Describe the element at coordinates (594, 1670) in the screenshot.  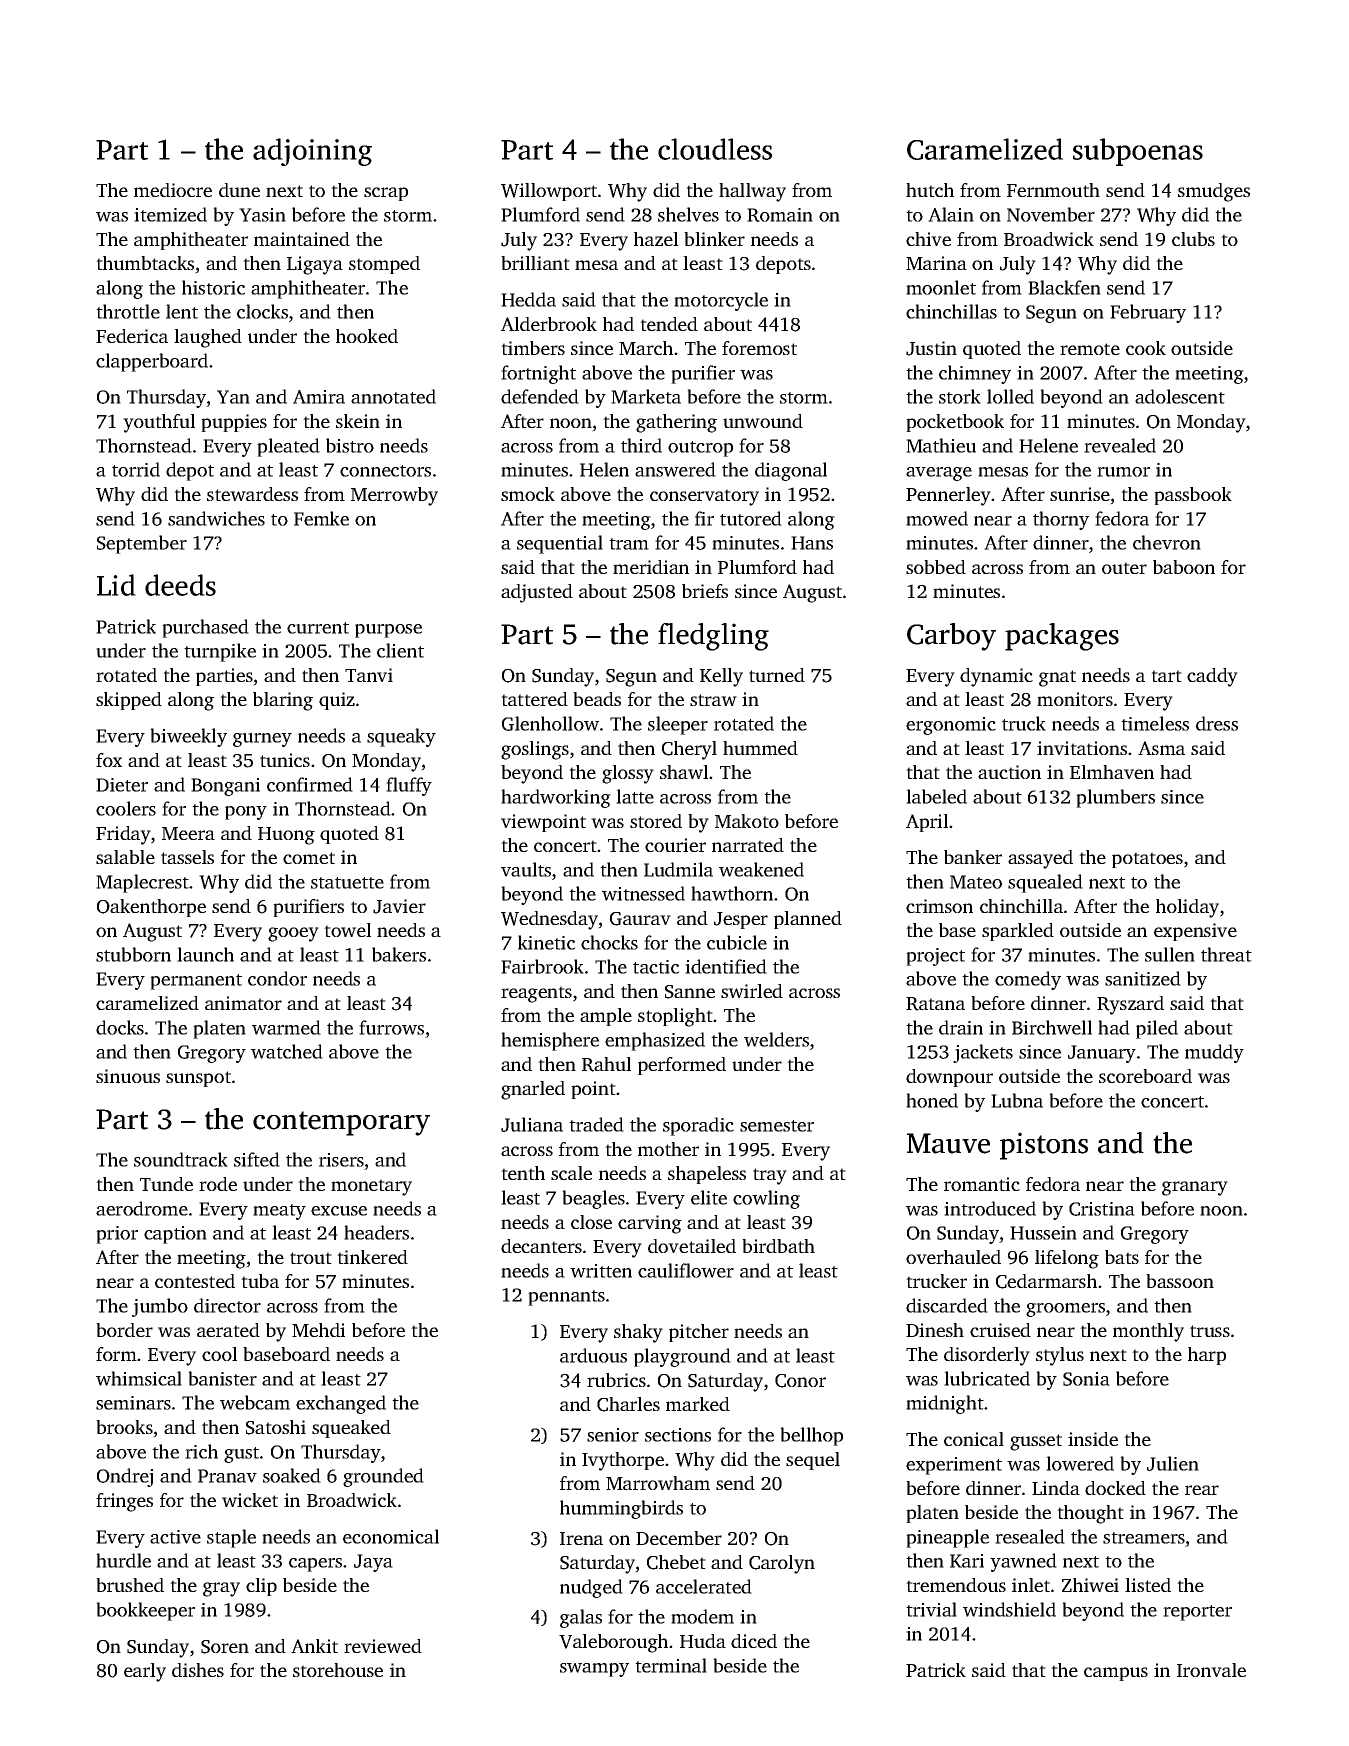
I see `swampy` at that location.
